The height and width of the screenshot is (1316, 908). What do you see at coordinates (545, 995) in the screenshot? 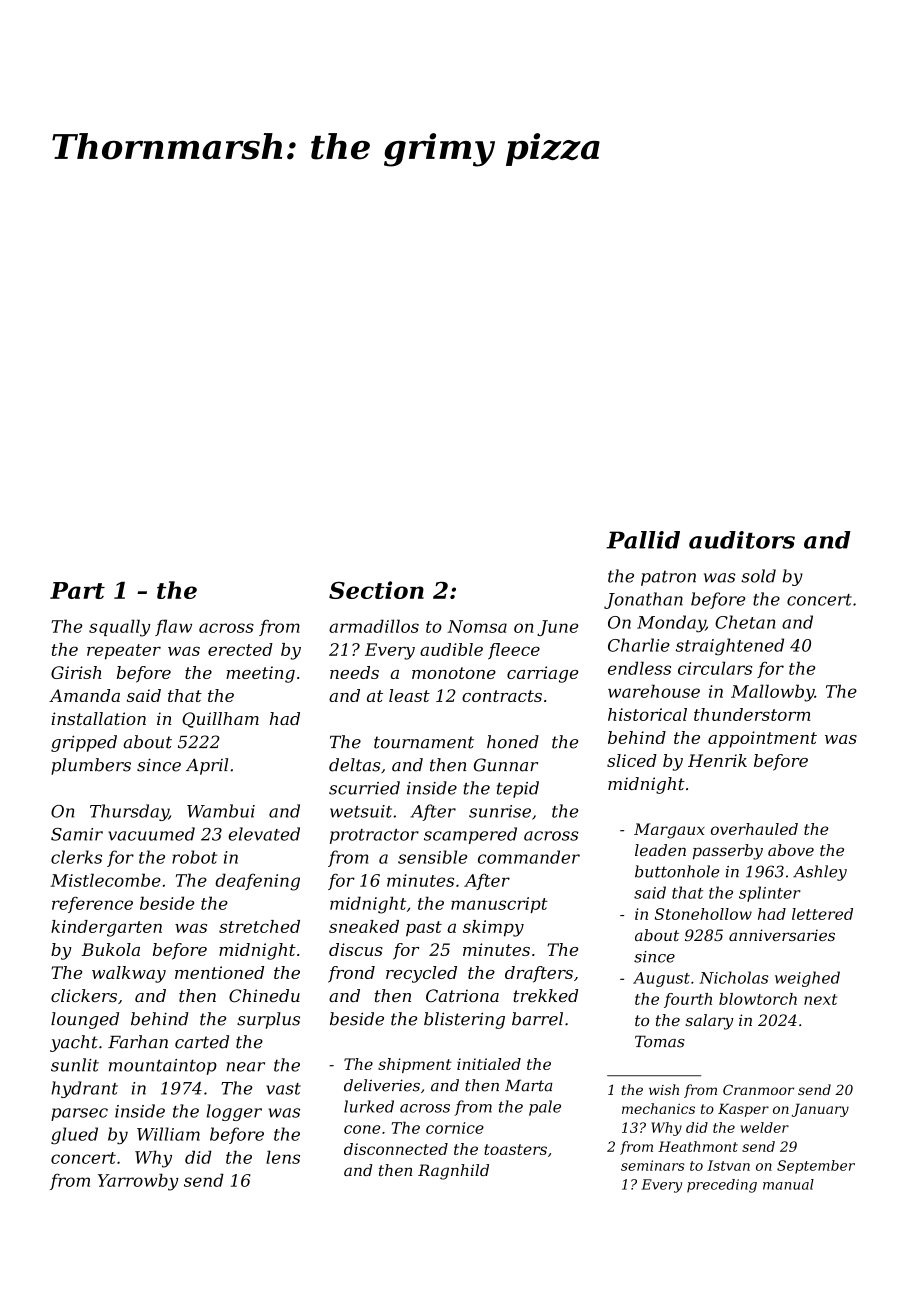
I see `trekked` at bounding box center [545, 995].
